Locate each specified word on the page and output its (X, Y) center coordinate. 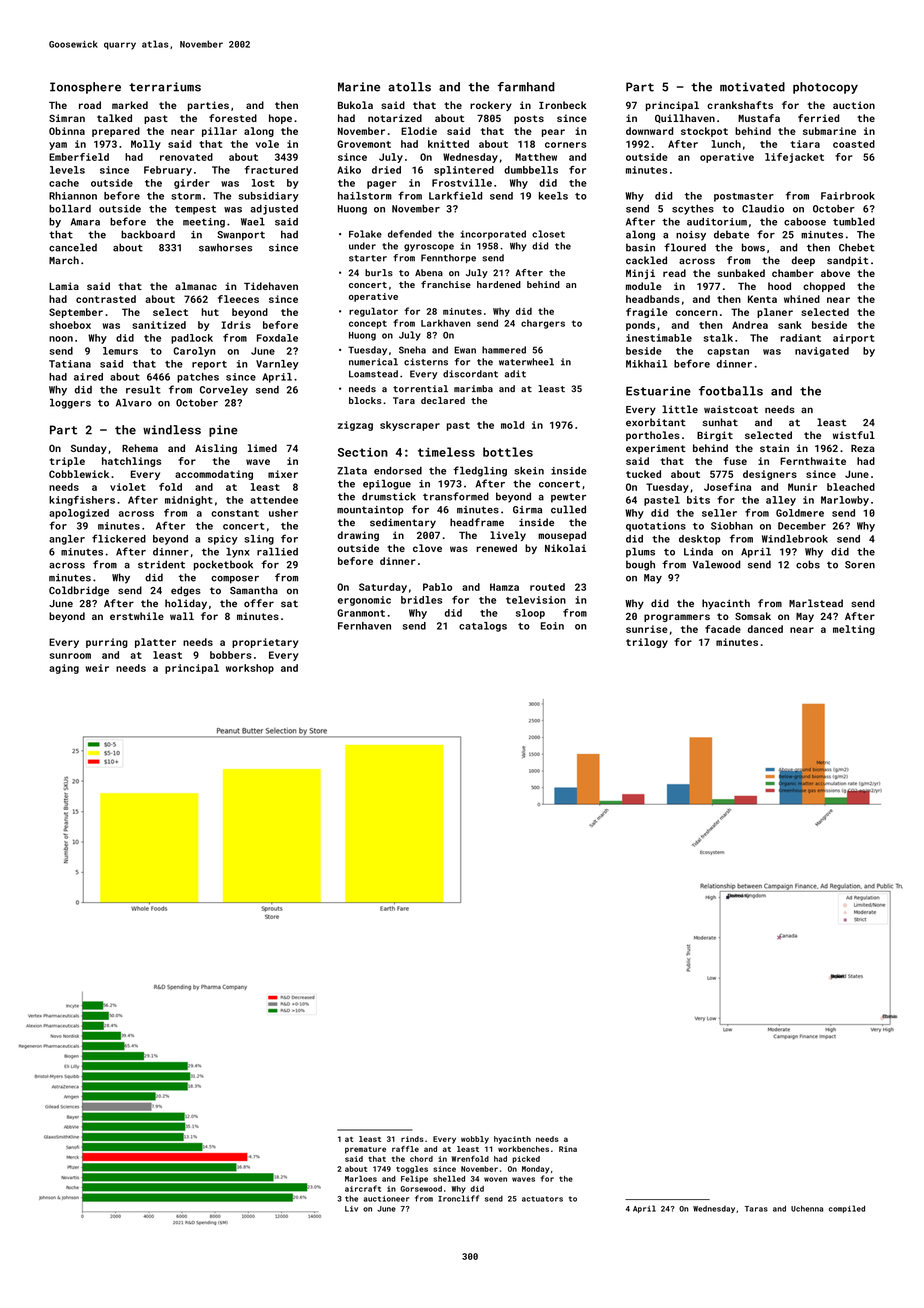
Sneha (412, 350)
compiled (847, 1209)
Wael (253, 221)
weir (97, 668)
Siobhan (732, 526)
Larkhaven (446, 323)
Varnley (277, 365)
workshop (250, 669)
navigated (822, 352)
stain (774, 448)
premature (365, 1150)
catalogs (483, 627)
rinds (412, 1139)
